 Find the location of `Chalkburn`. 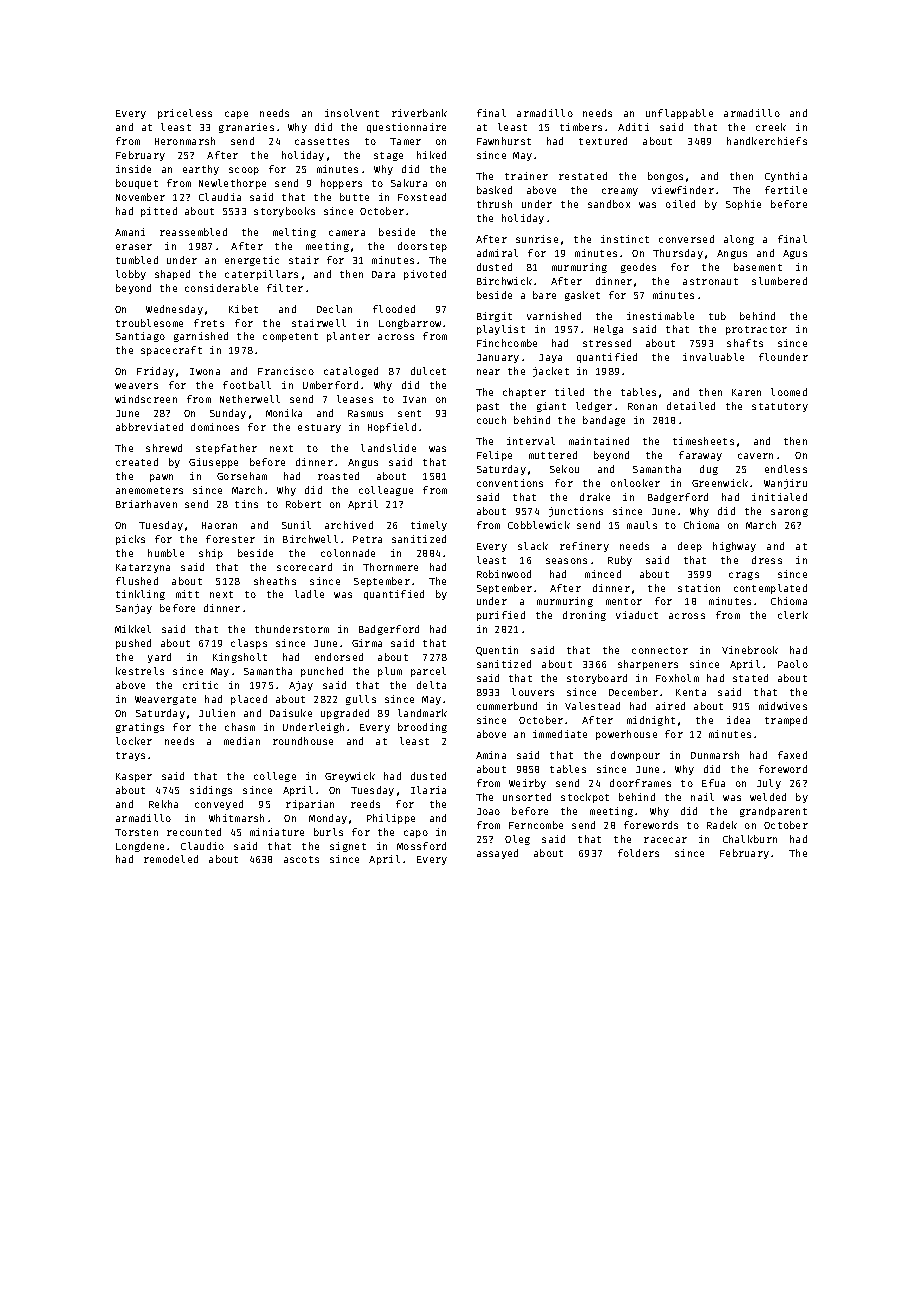

Chalkburn is located at coordinates (750, 839).
